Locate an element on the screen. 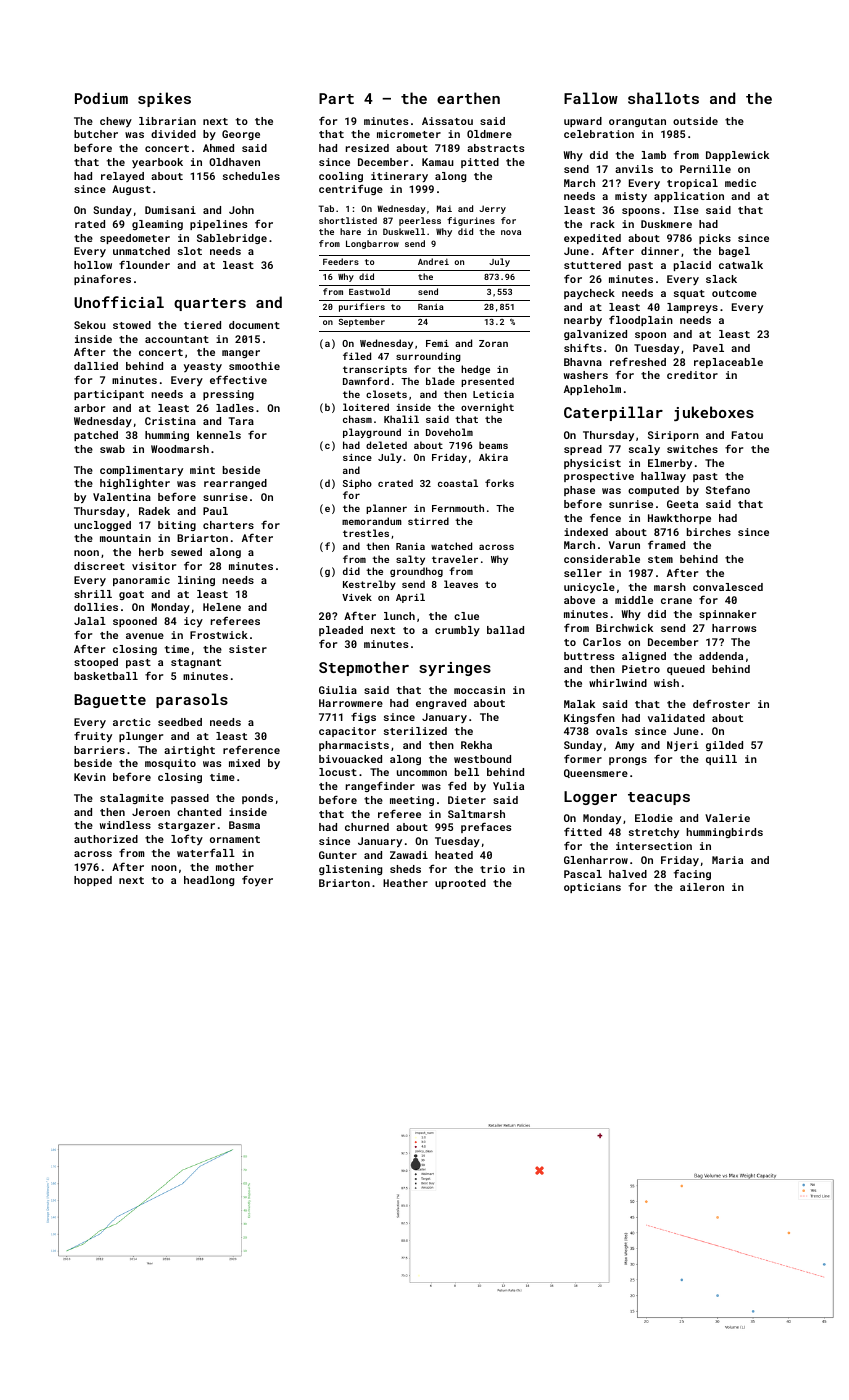 The height and width of the screenshot is (1400, 849). Podium is located at coordinates (101, 98).
